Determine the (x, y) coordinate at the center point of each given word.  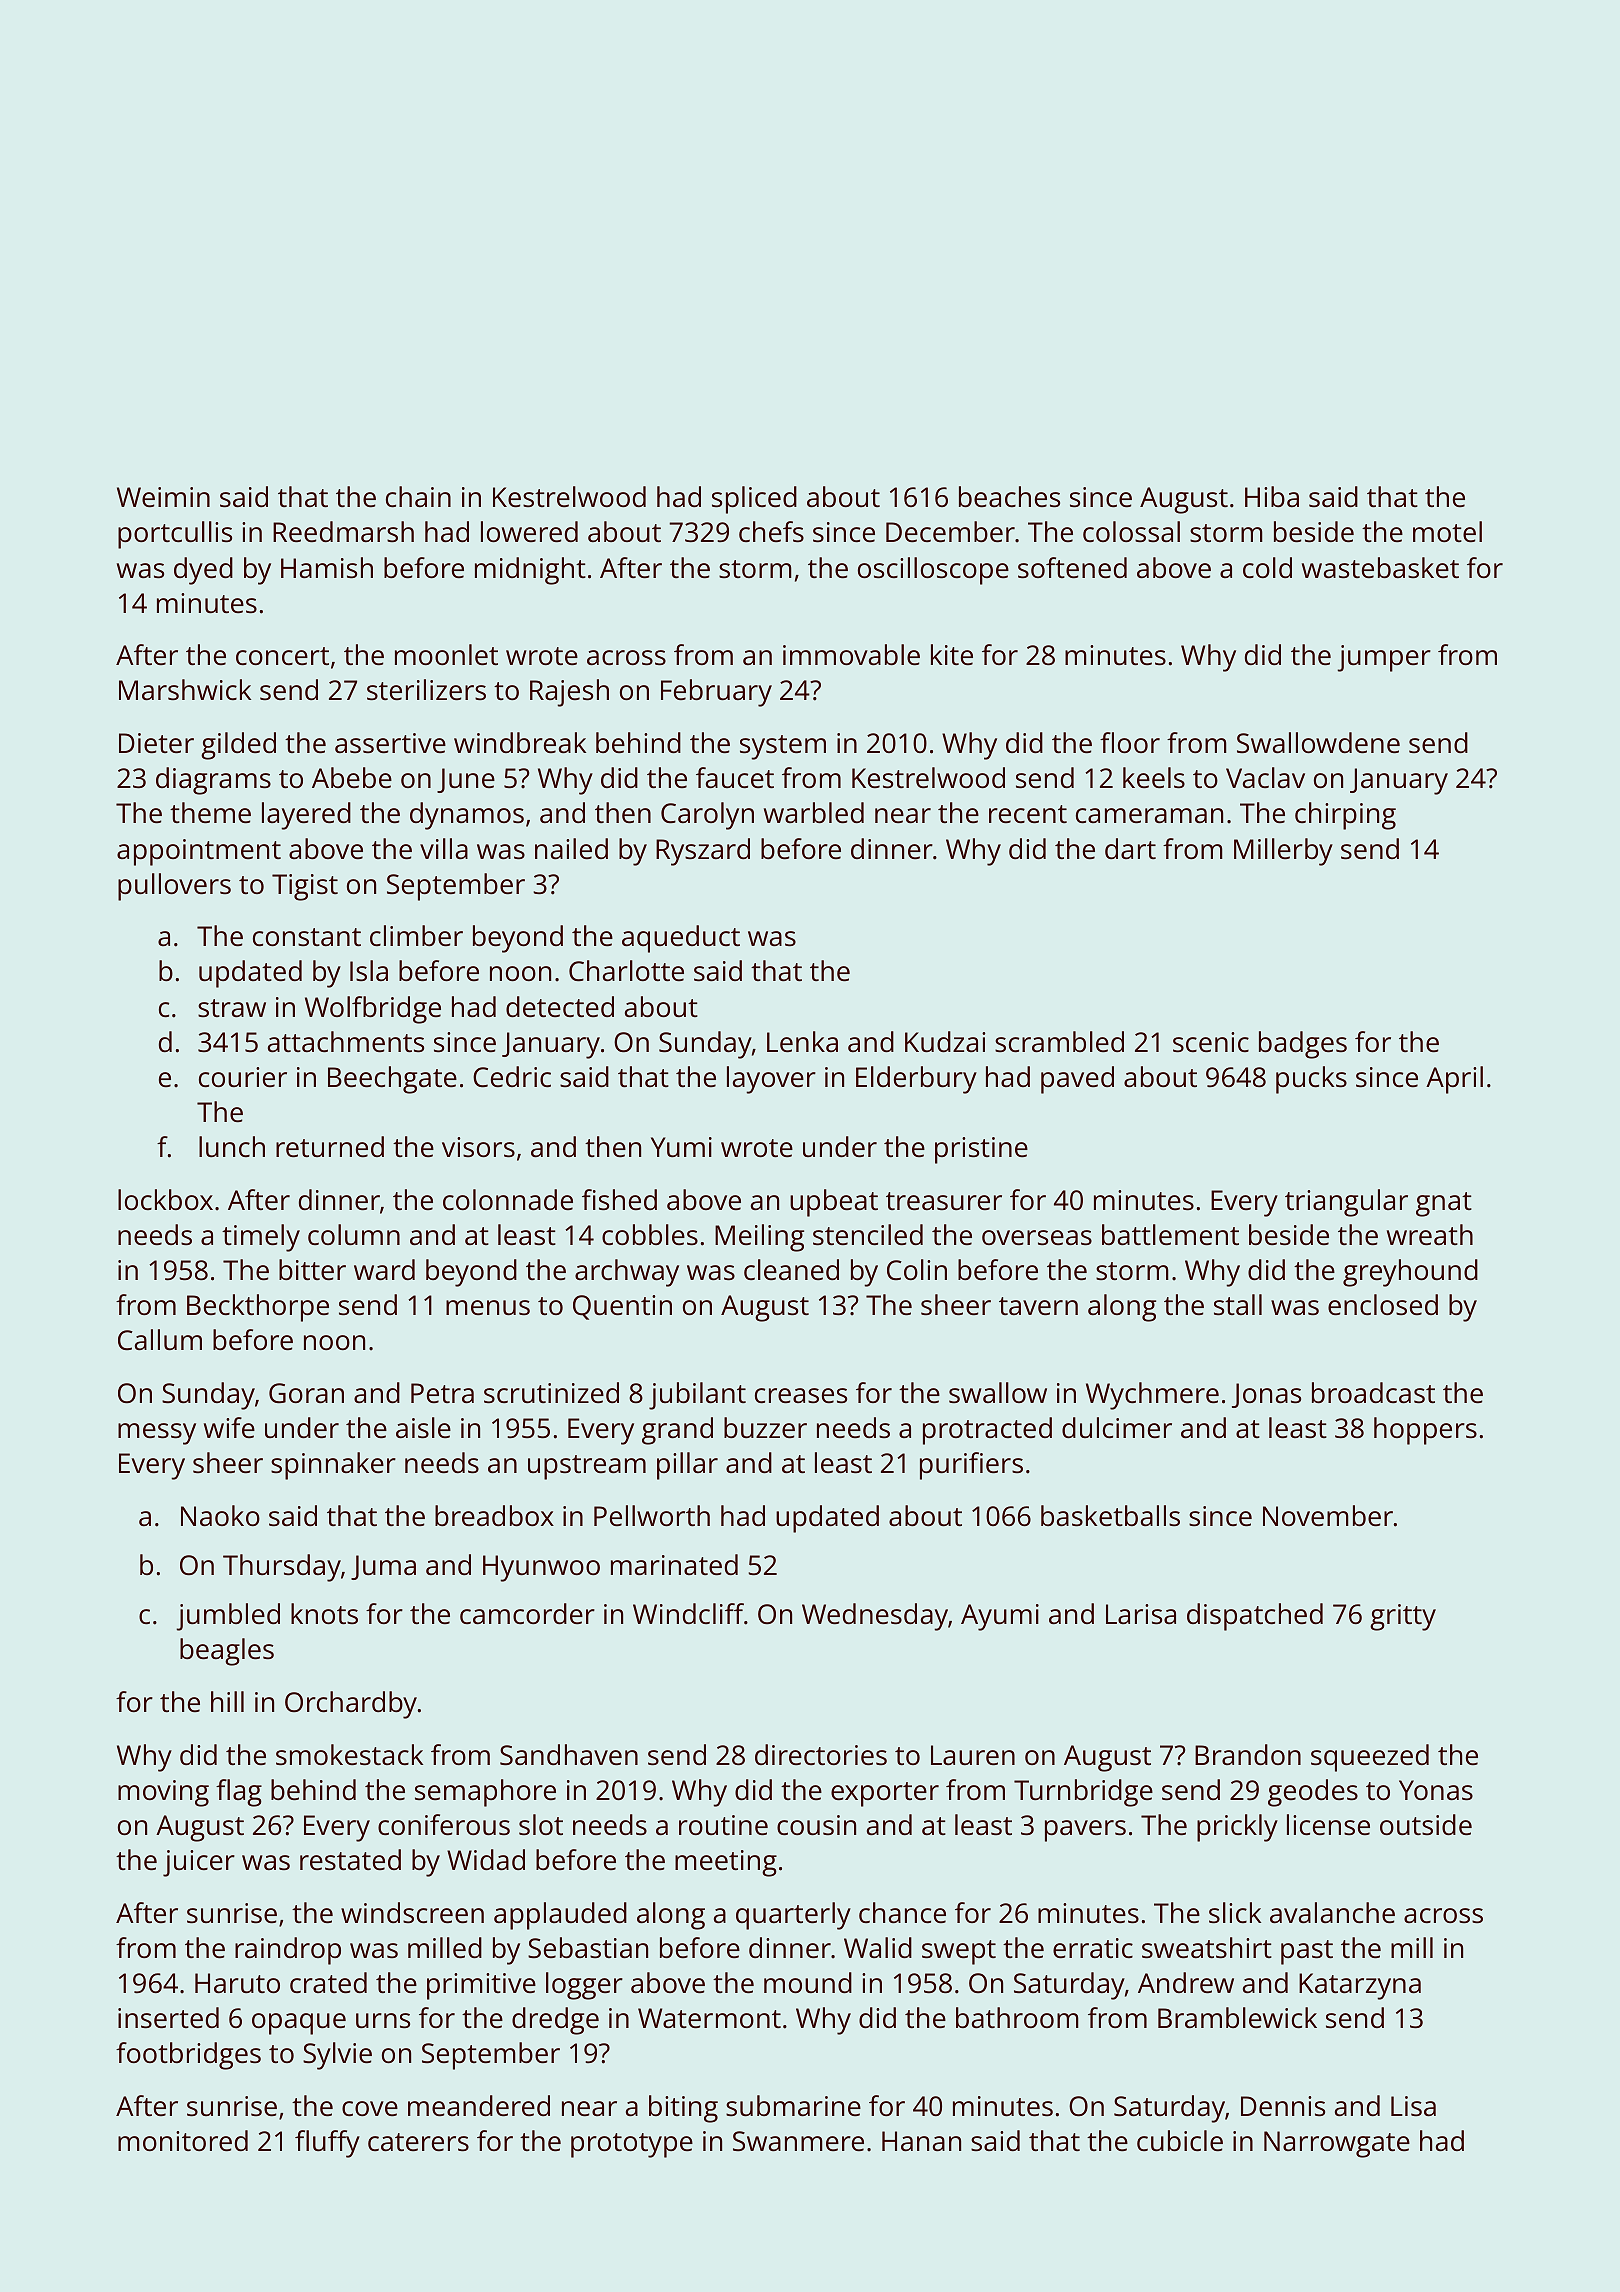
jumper (1384, 658)
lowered (529, 532)
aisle (423, 1428)
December (950, 532)
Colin (917, 1270)
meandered (479, 2106)
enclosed (1383, 1305)
